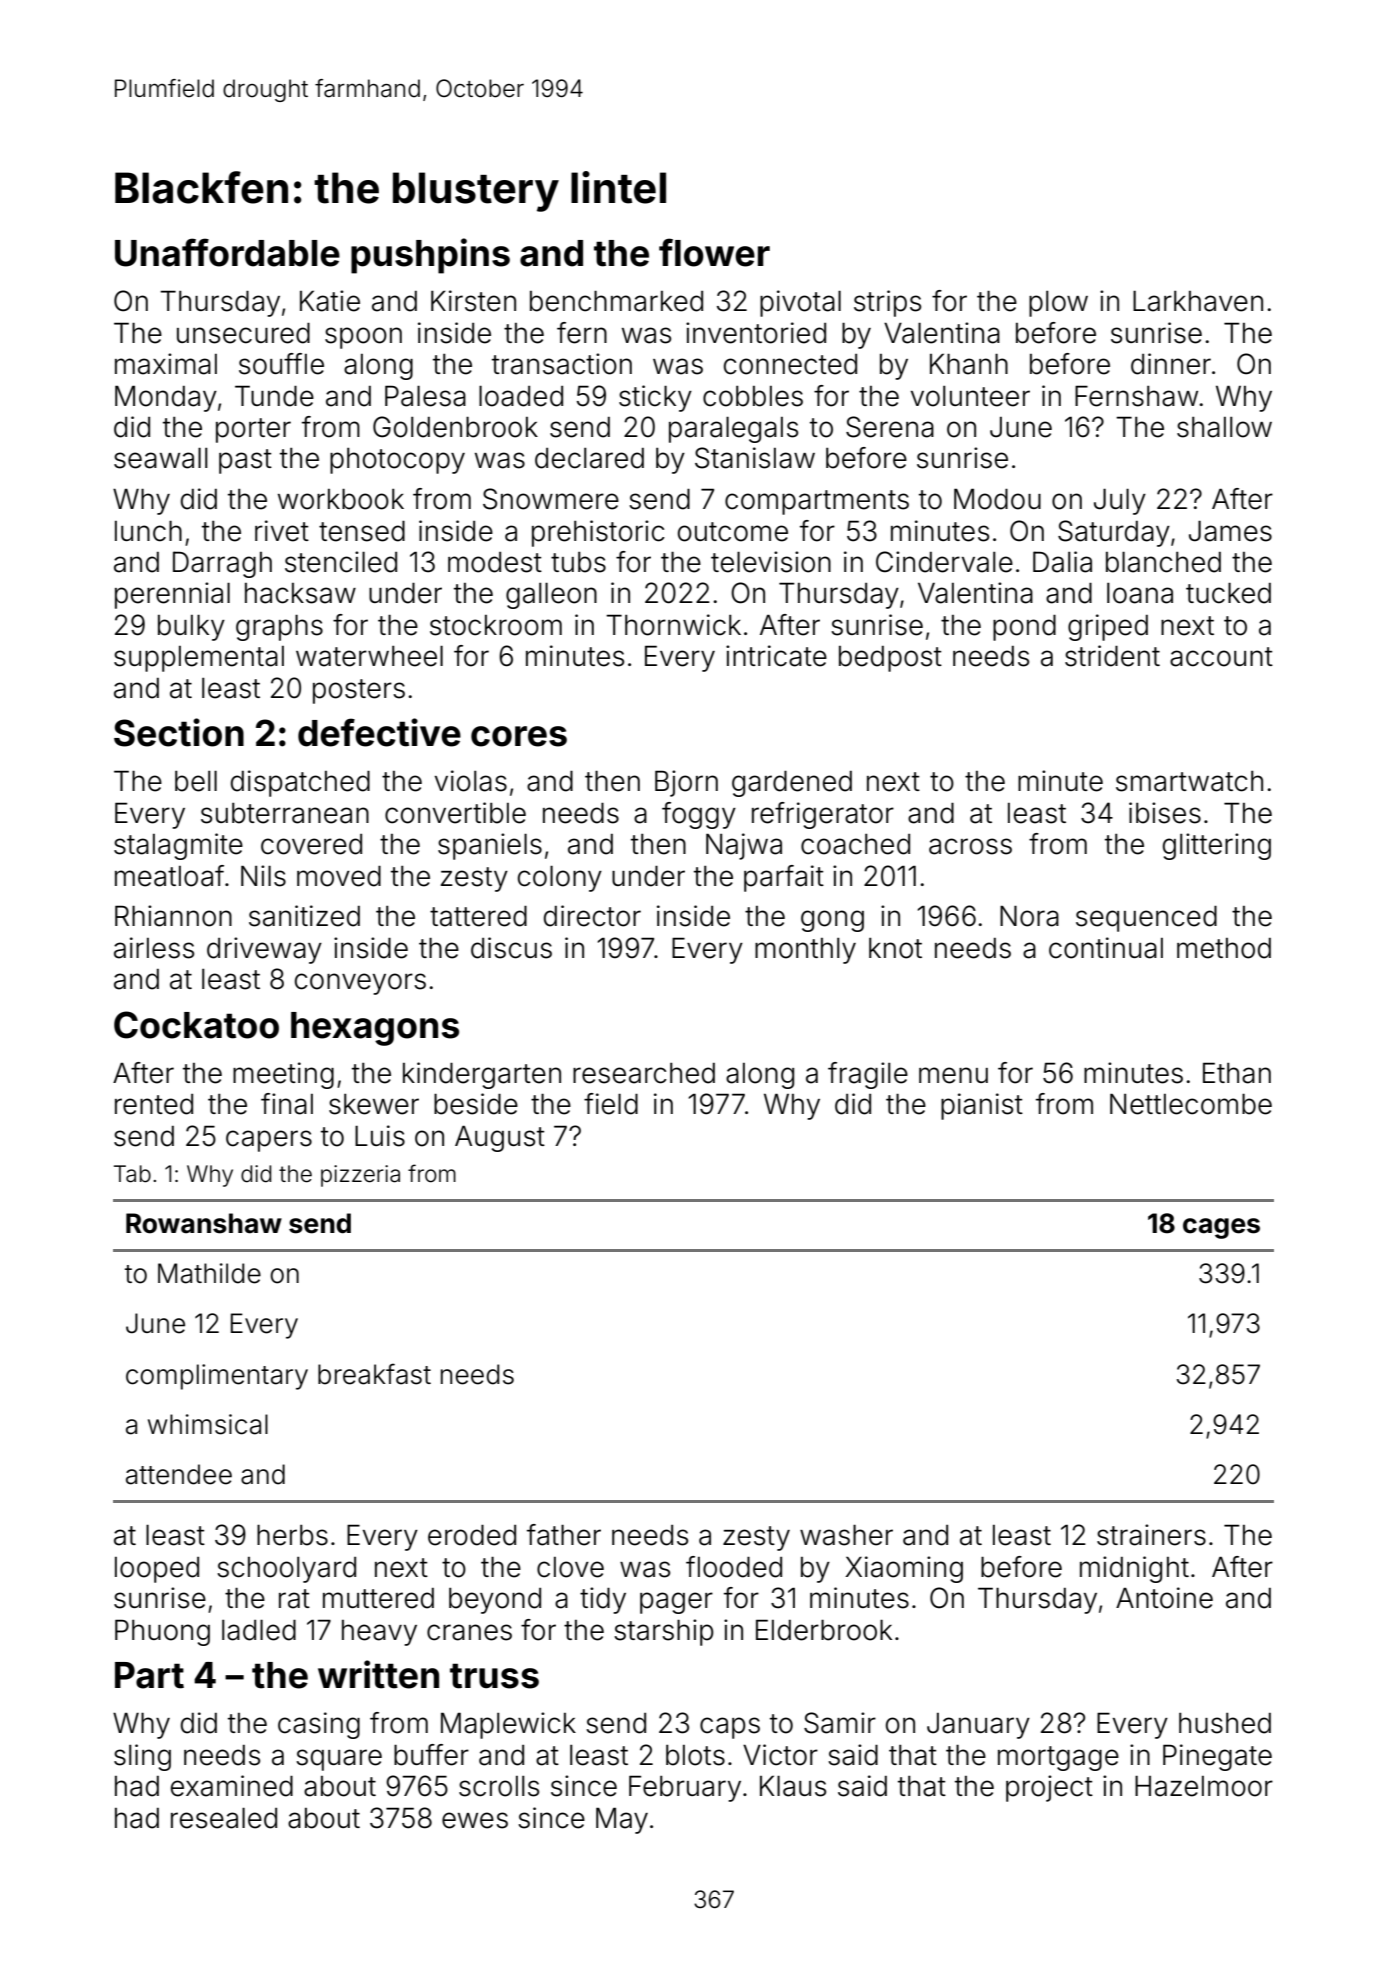 This image has height=1969, width=1386. Describe the element at coordinates (1049, 1788) in the image. I see `project` at that location.
